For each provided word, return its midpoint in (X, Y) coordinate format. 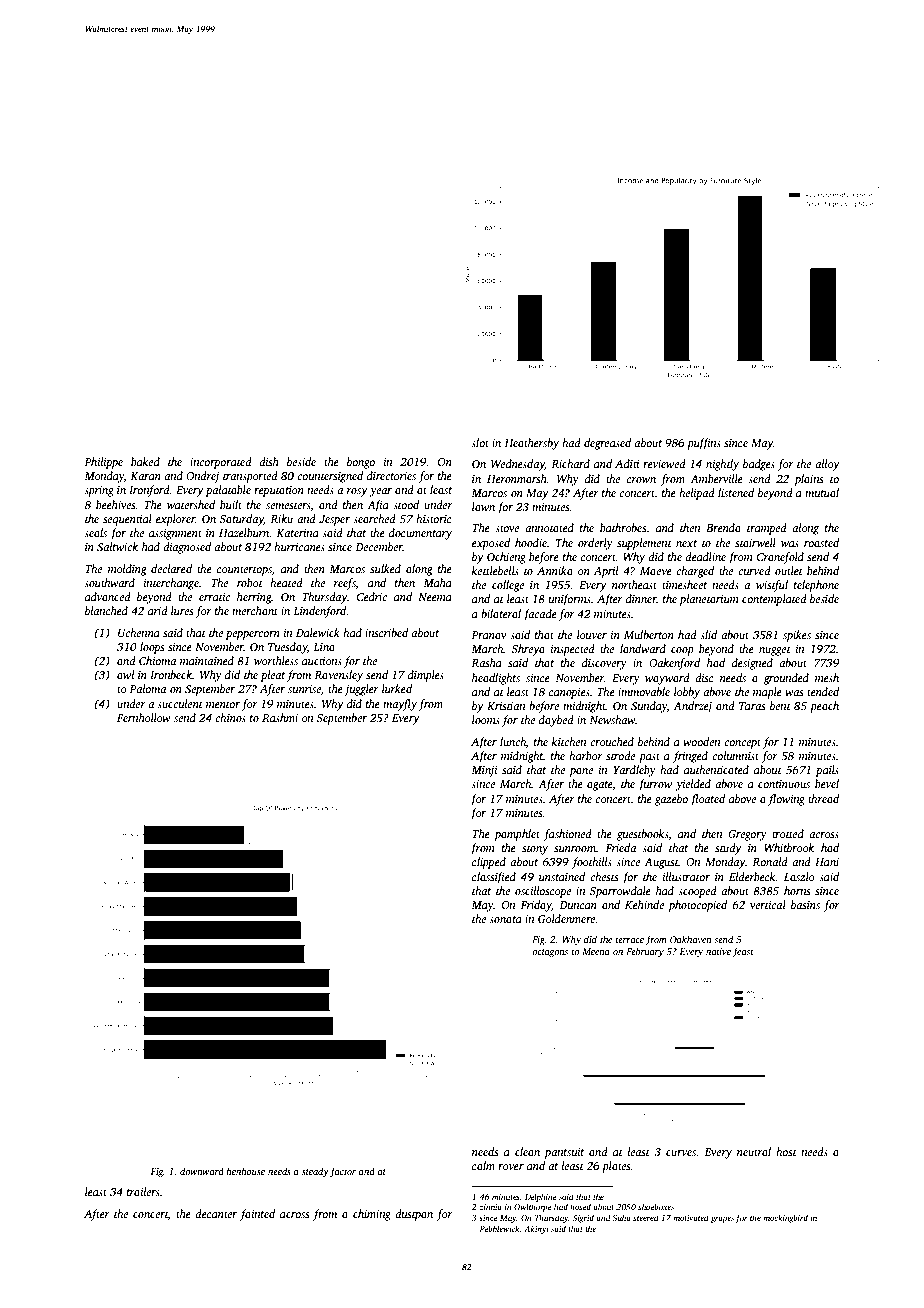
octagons (550, 953)
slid (708, 634)
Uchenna (139, 632)
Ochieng (506, 558)
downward (202, 1171)
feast (743, 952)
